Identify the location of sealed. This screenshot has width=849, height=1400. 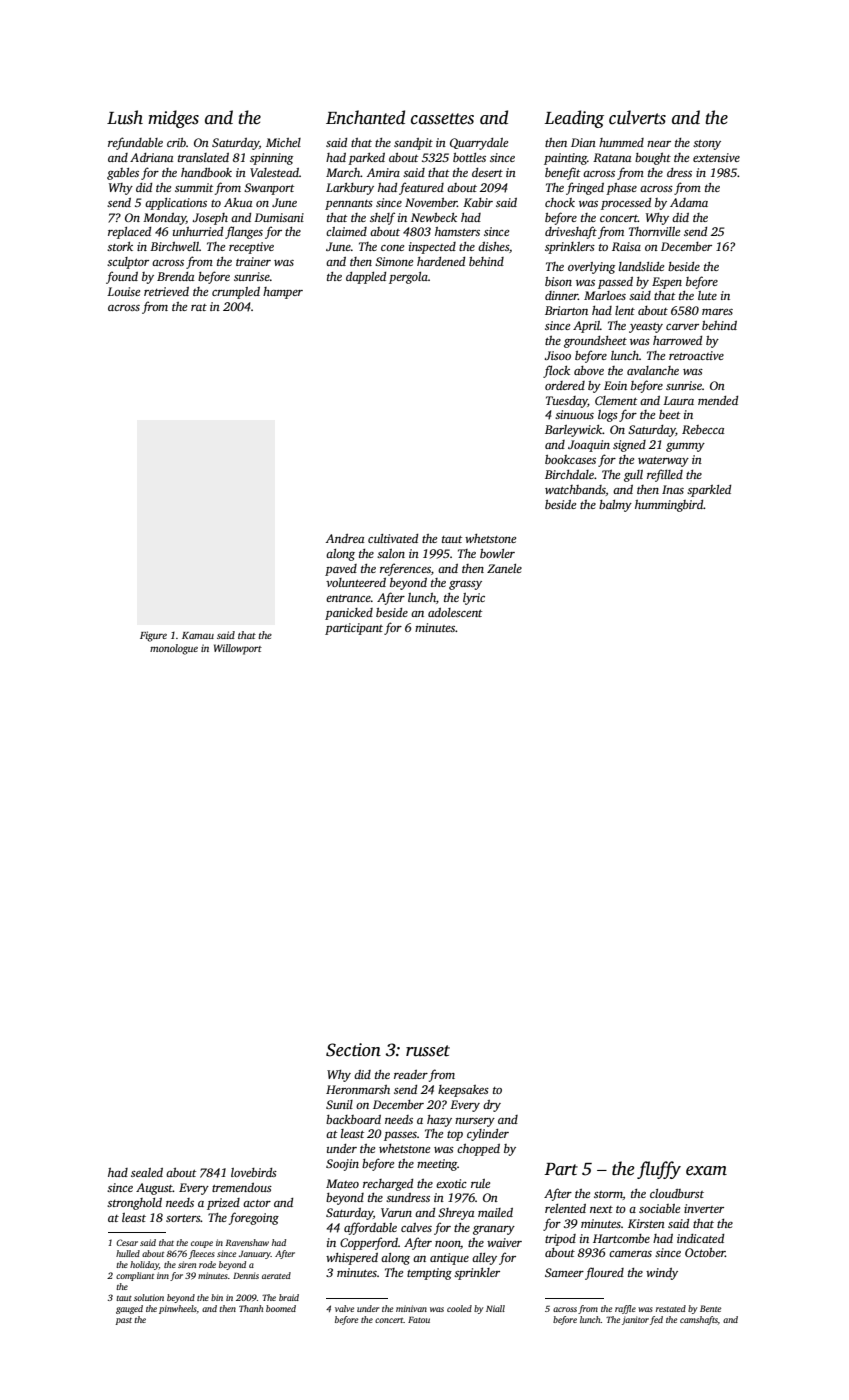
(147, 1172).
